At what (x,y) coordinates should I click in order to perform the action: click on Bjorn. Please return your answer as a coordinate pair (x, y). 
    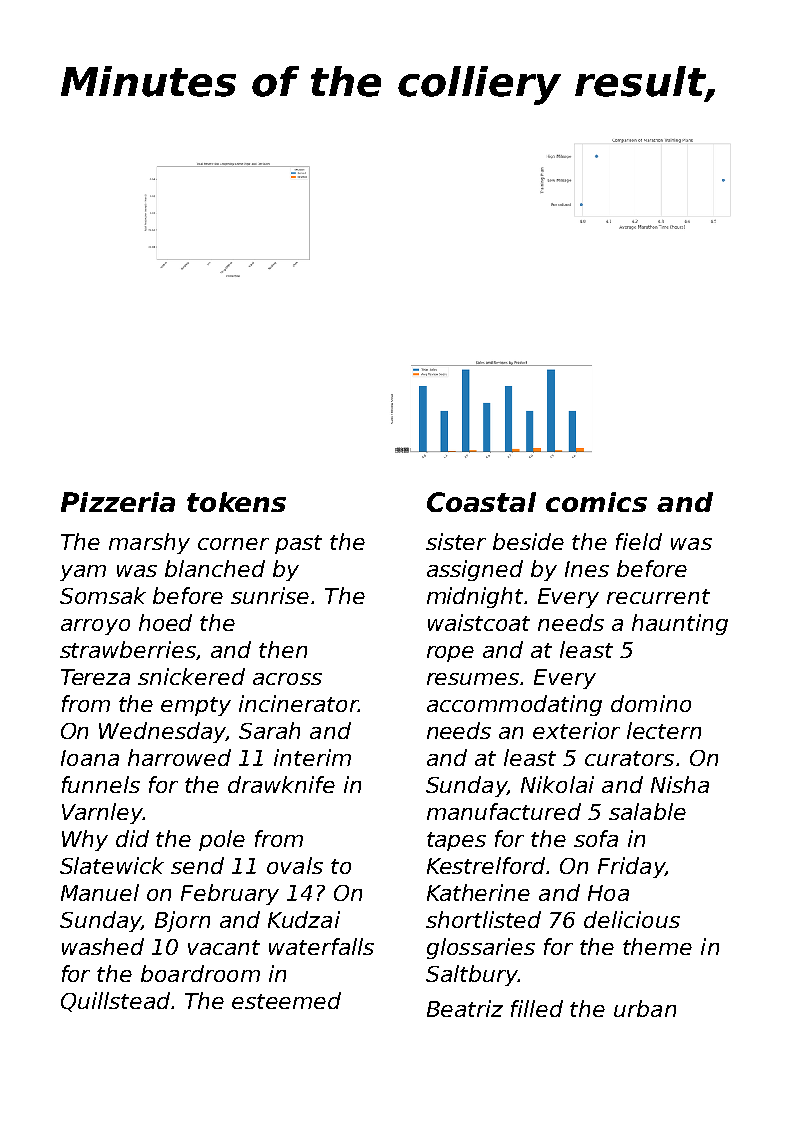
    Looking at the image, I should click on (182, 921).
